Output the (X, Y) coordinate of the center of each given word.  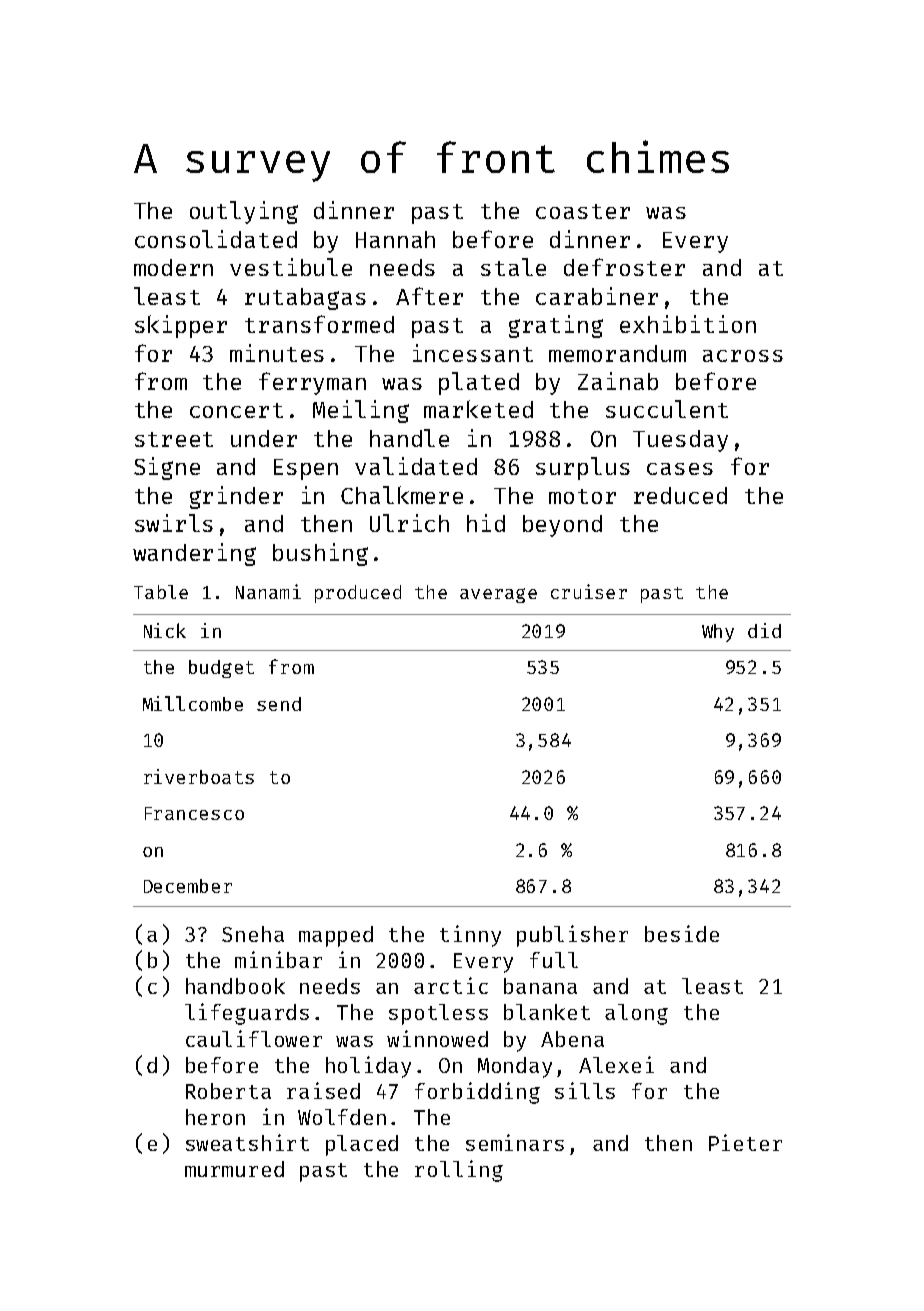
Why (718, 633)
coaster (583, 211)
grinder (236, 497)
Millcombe (193, 703)
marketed (478, 409)
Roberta (228, 1091)
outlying (244, 212)
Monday (515, 1067)
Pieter (745, 1142)
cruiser (589, 591)
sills (585, 1090)
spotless (438, 1014)
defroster (624, 267)
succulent (667, 409)
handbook (235, 986)
